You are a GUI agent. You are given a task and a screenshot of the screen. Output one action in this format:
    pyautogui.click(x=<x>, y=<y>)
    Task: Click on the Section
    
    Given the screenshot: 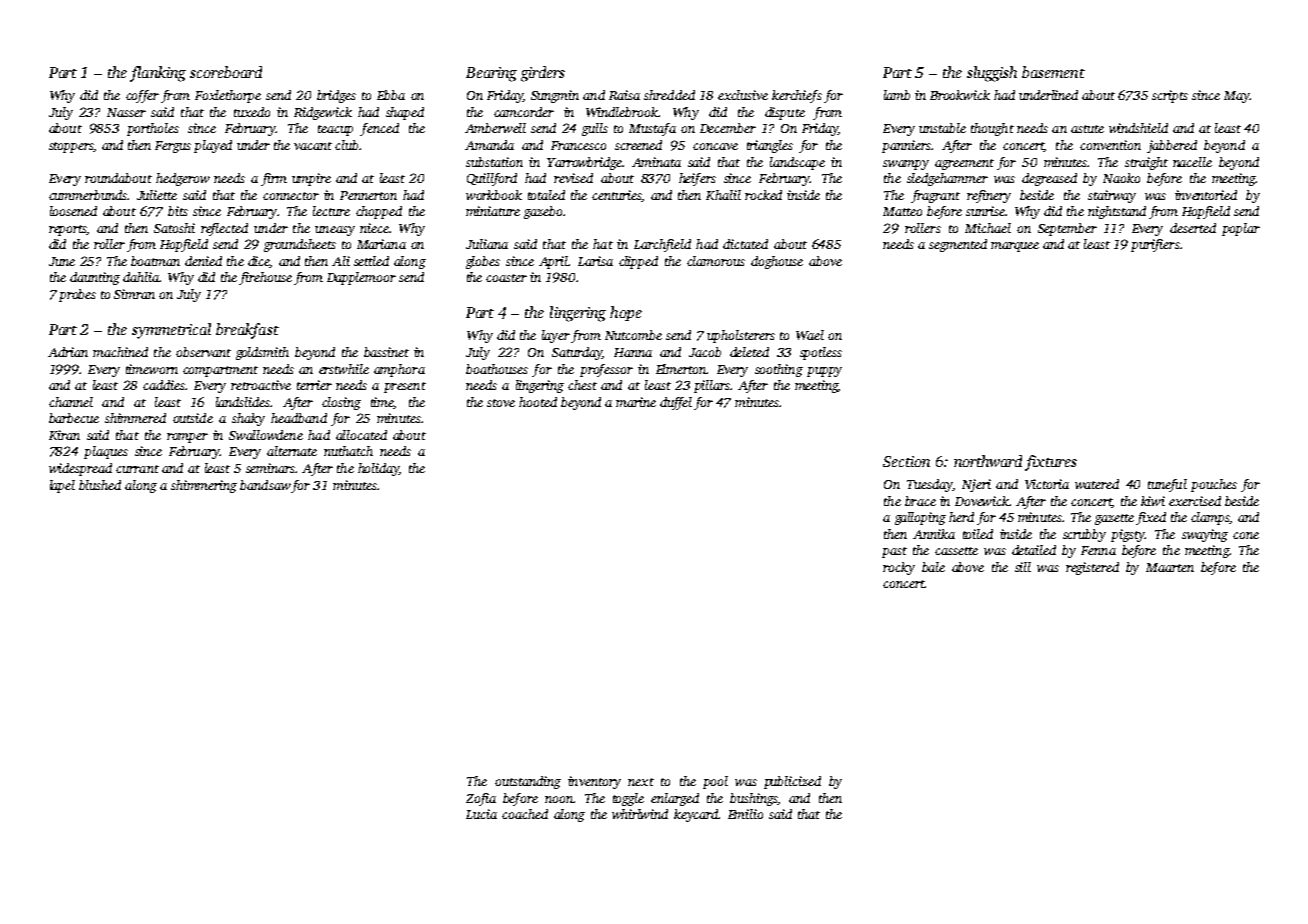 What is the action you would take?
    pyautogui.click(x=906, y=461)
